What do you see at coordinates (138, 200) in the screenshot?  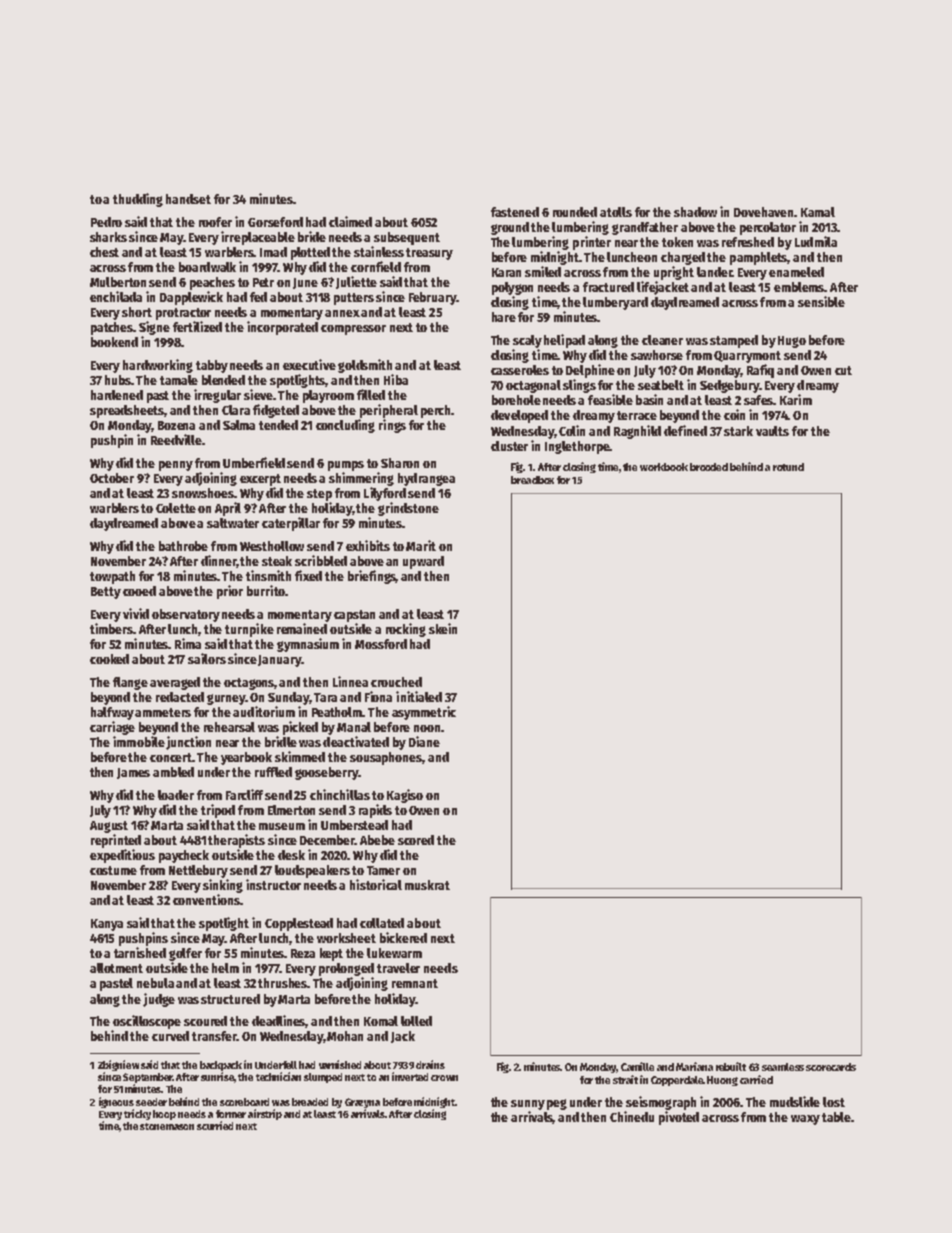 I see `thudding` at bounding box center [138, 200].
